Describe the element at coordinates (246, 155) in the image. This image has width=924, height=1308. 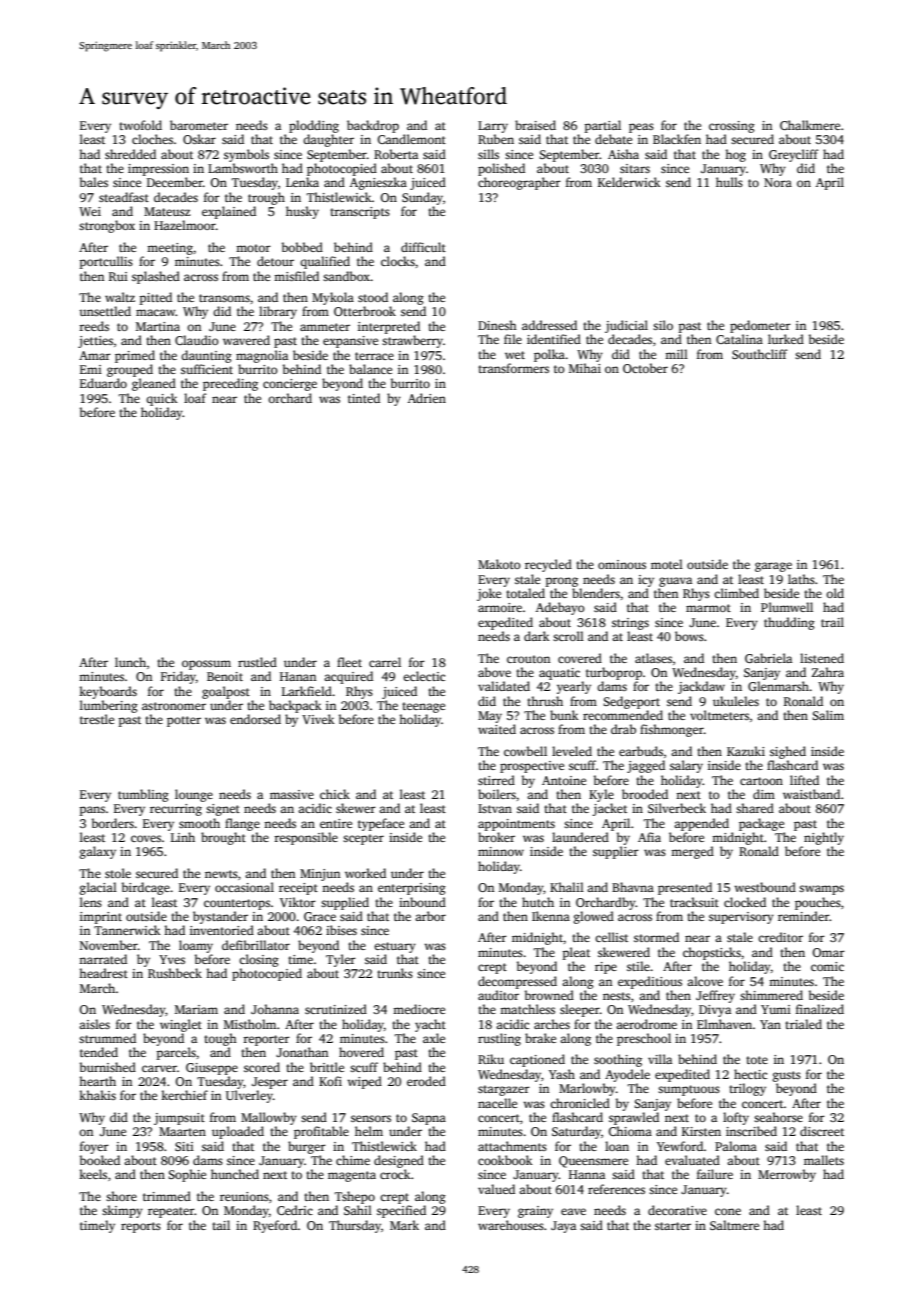
I see `symbols` at that location.
